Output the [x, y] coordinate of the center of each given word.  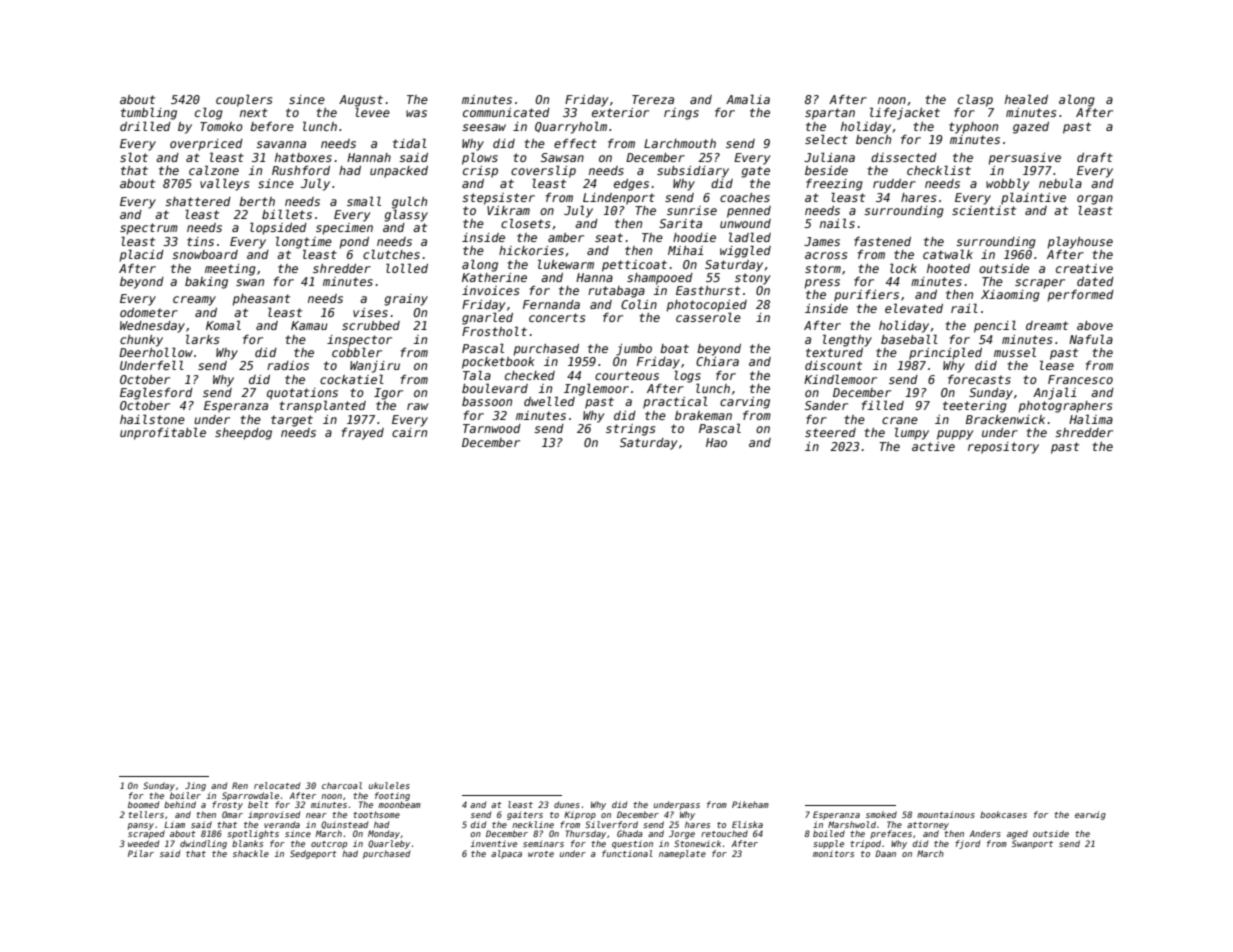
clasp [975, 100]
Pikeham [750, 804]
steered [830, 432]
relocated [277, 785]
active [933, 446]
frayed [363, 433]
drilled [145, 126]
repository [1003, 448]
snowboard [205, 254]
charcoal [342, 785]
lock [903, 268]
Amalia [748, 99]
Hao [716, 442]
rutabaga [616, 292]
